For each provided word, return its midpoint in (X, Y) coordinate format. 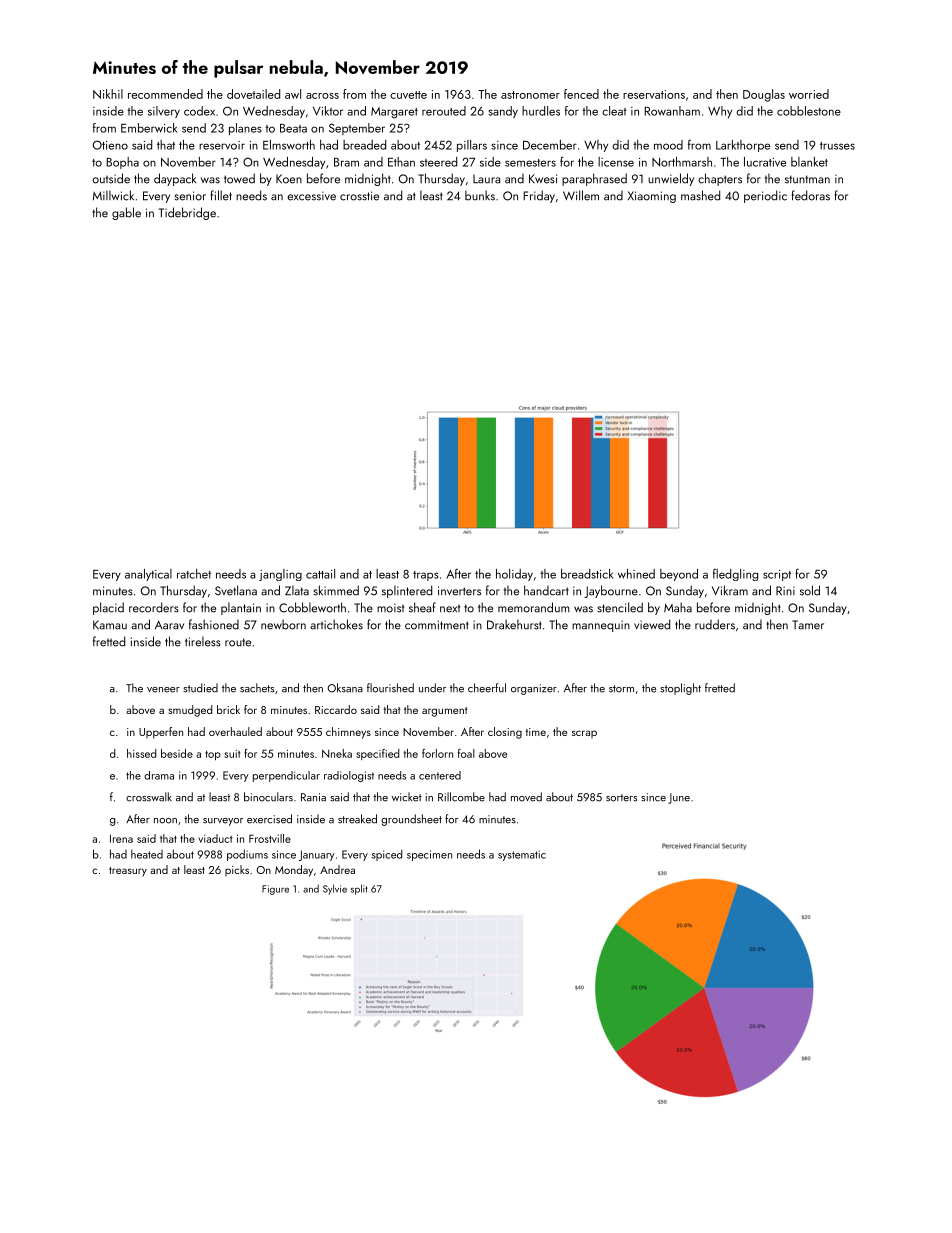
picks (237, 870)
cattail (320, 574)
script (777, 575)
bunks (480, 195)
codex (199, 111)
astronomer (530, 95)
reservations (654, 94)
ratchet (194, 574)
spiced (387, 855)
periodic (765, 196)
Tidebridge (187, 213)
